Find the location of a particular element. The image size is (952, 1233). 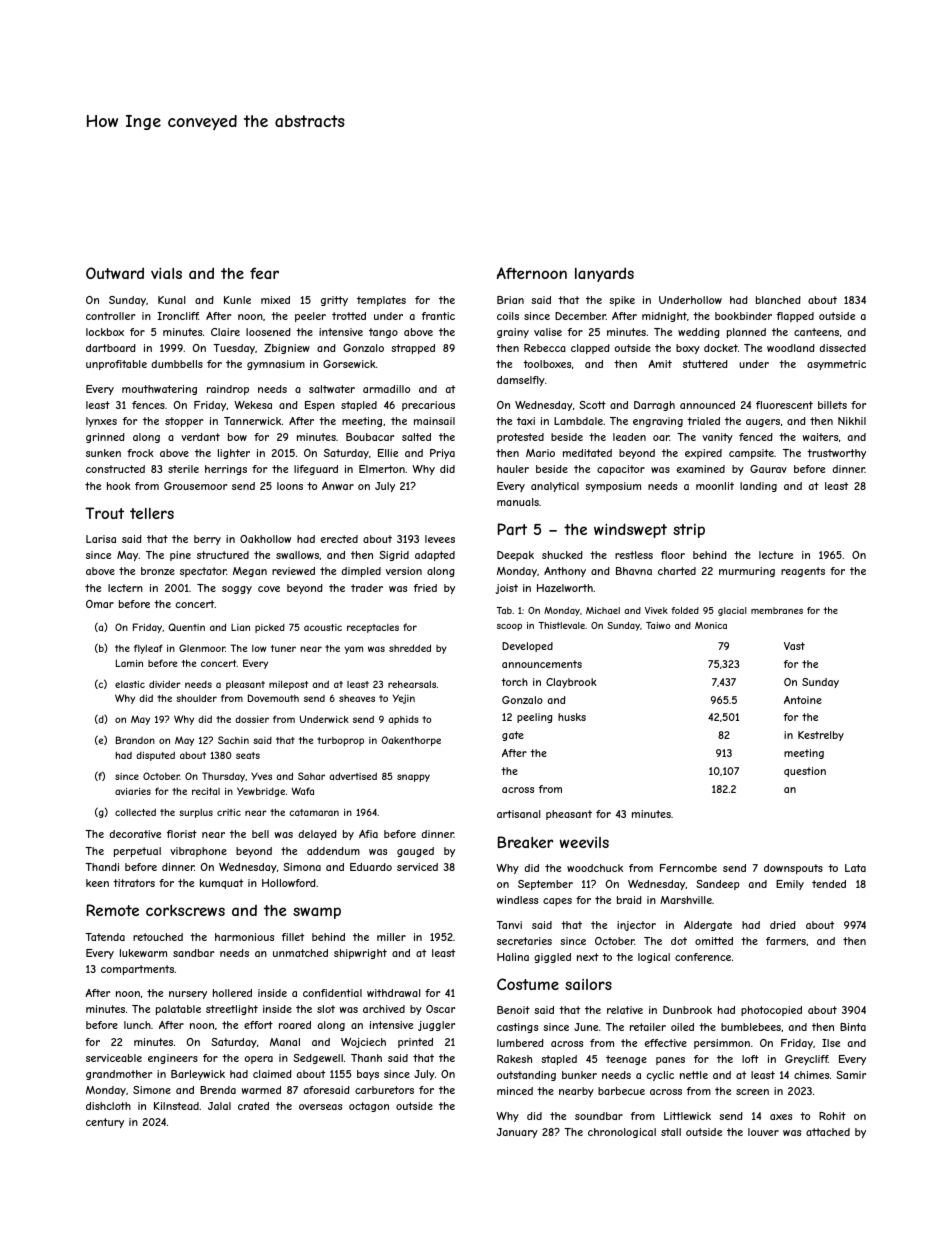

dartboard is located at coordinates (111, 348).
